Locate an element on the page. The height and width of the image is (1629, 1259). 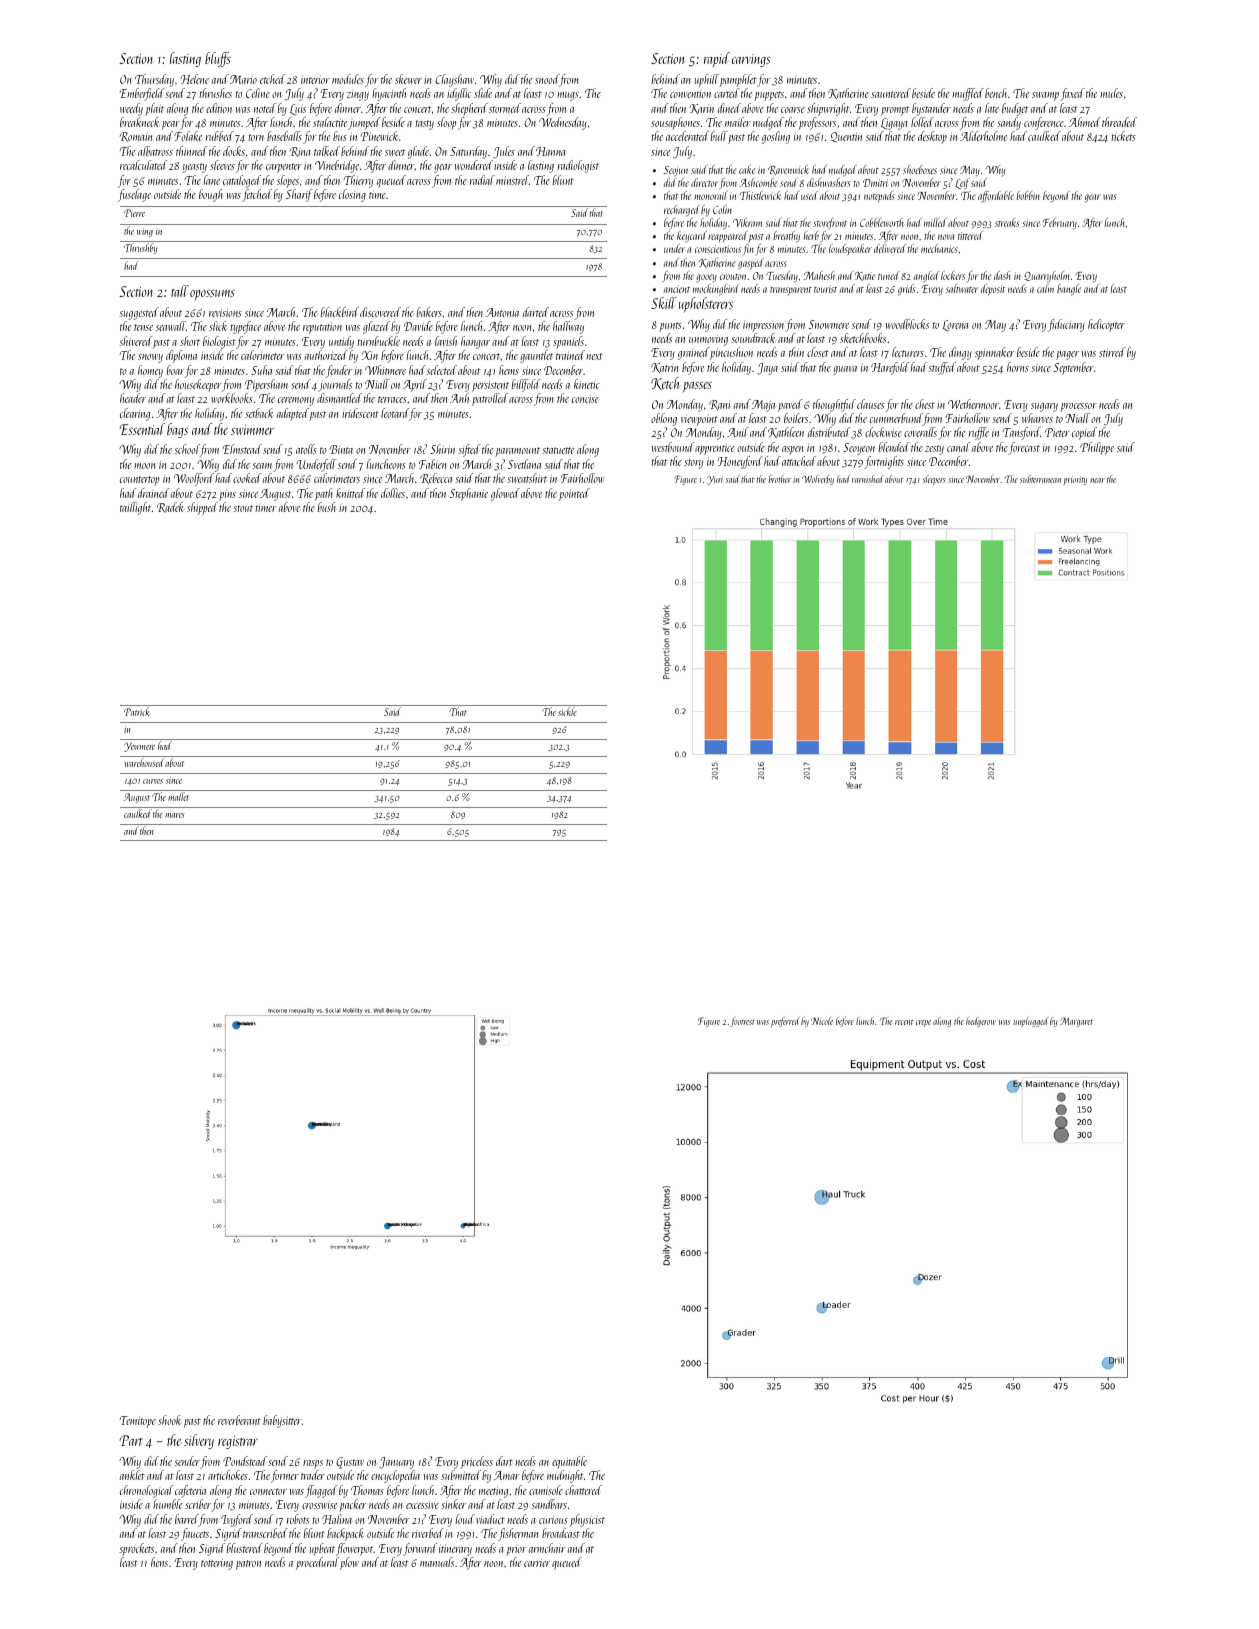
reverberant is located at coordinates (239, 1420).
